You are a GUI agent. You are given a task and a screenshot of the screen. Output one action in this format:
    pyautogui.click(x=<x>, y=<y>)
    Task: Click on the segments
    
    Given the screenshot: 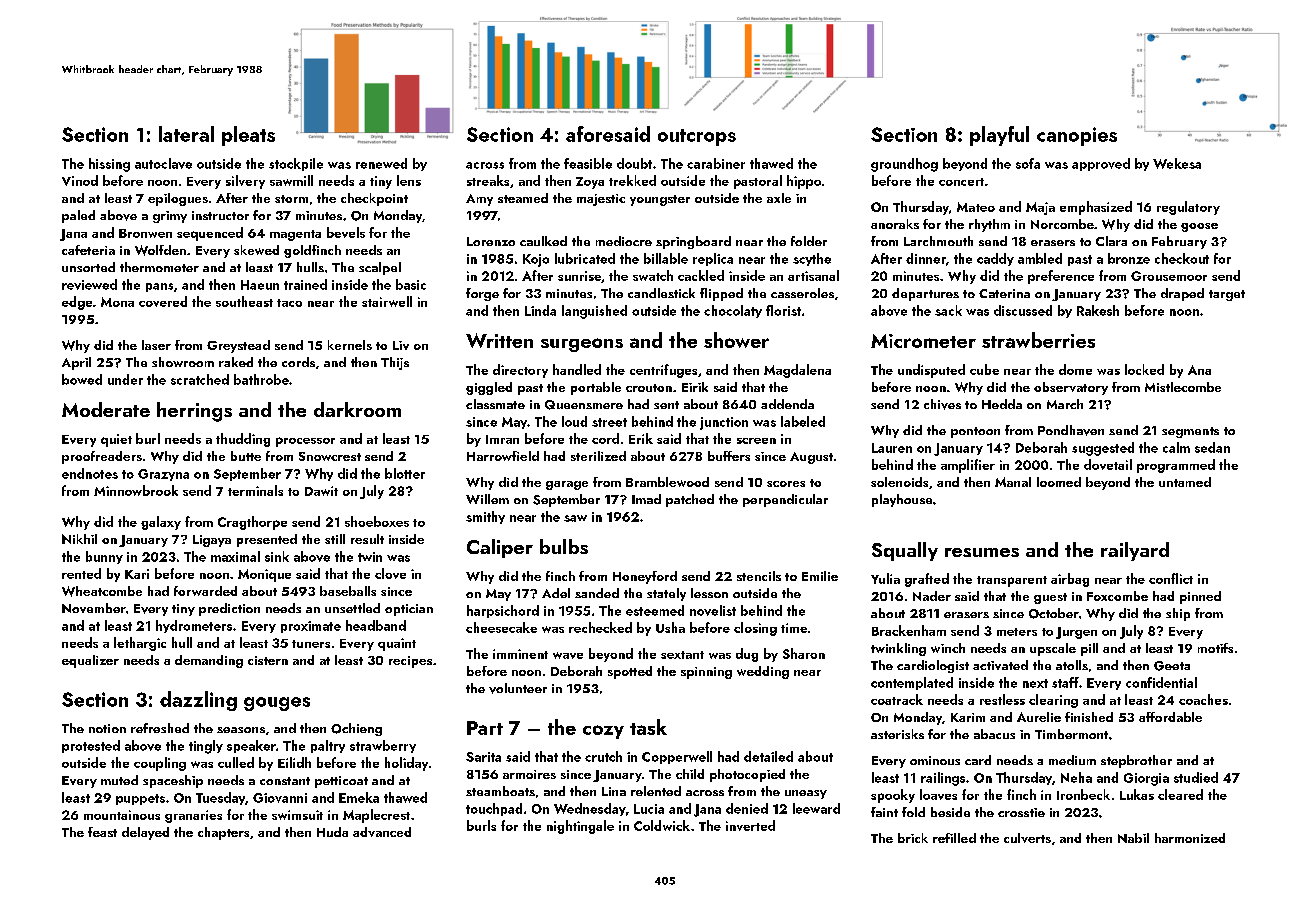 What is the action you would take?
    pyautogui.click(x=1190, y=432)
